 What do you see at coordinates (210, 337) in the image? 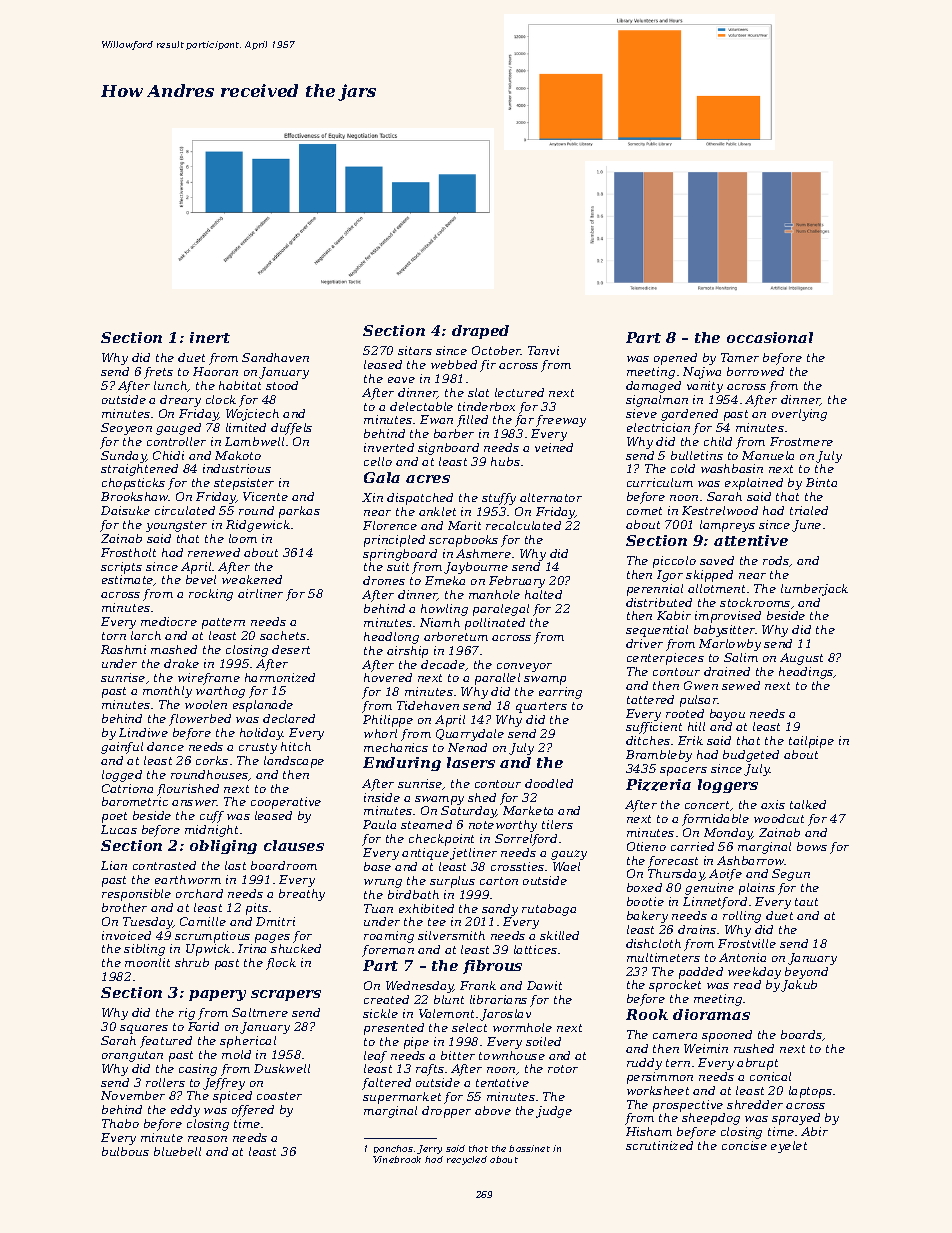
I see `inert` at bounding box center [210, 337].
